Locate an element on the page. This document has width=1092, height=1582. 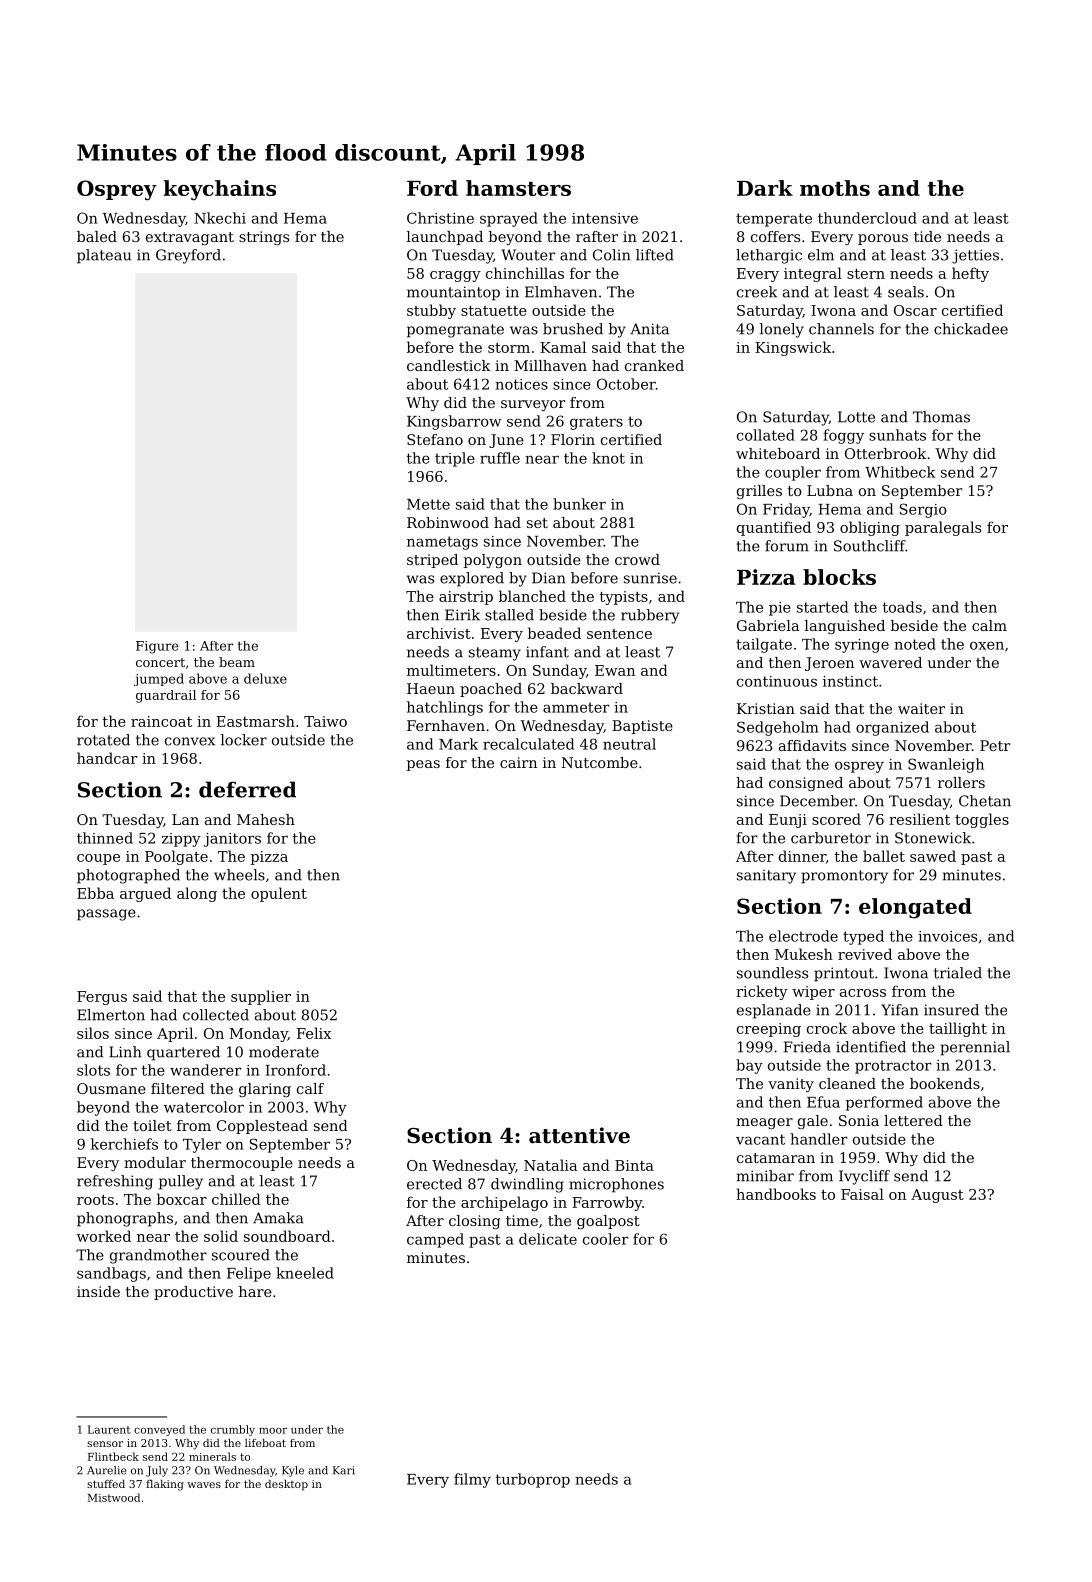
Nkechi is located at coordinates (220, 218).
